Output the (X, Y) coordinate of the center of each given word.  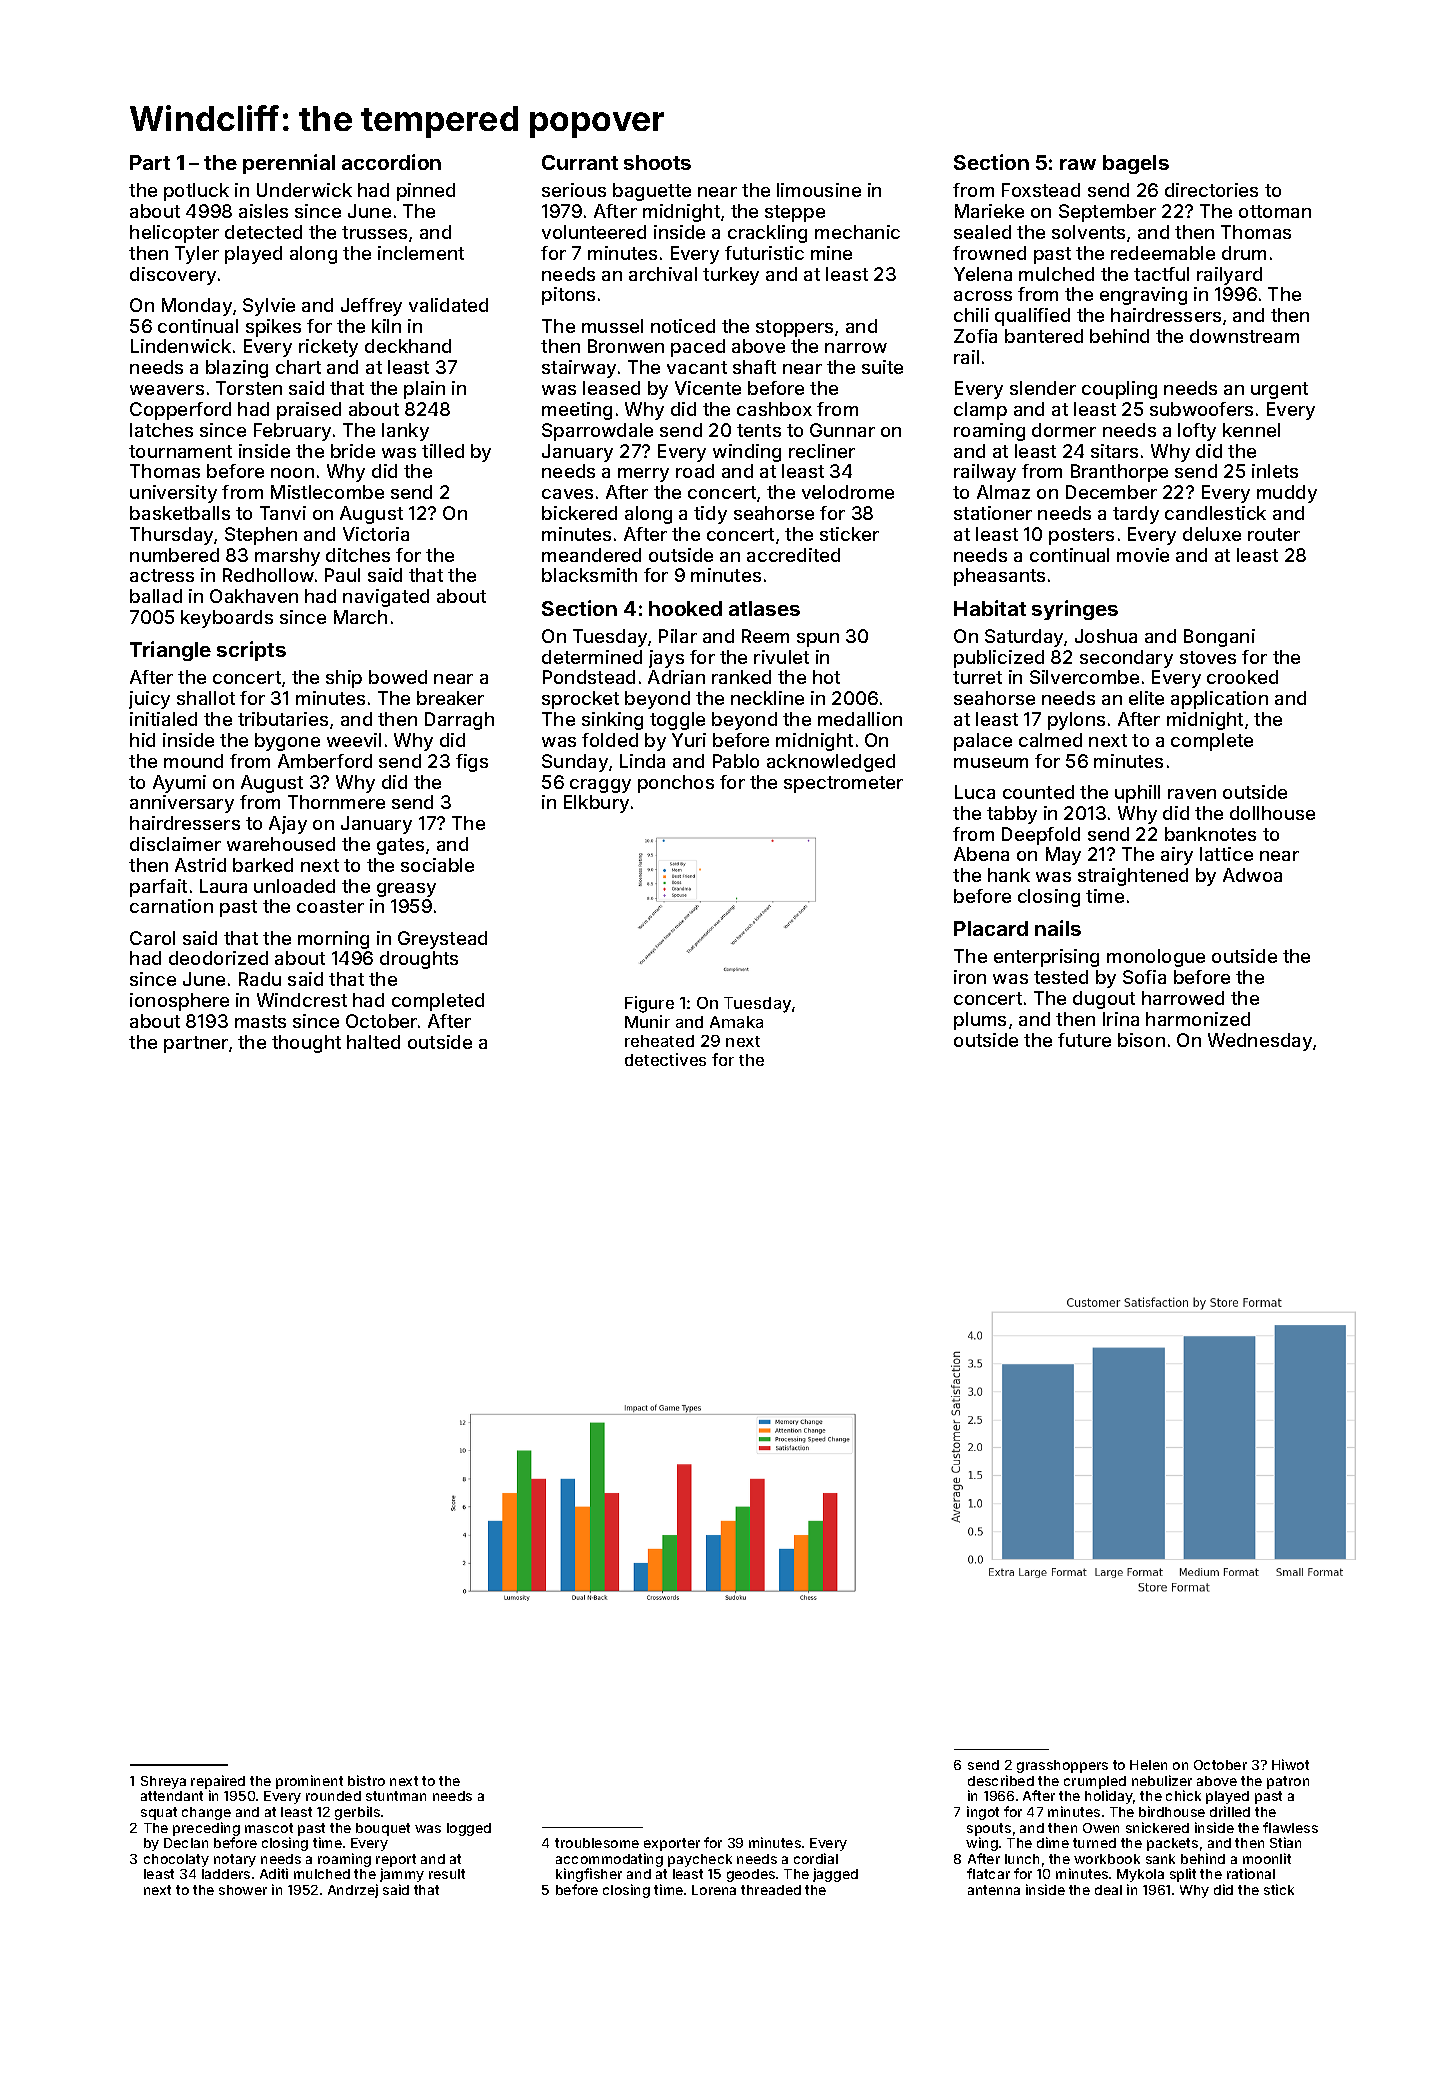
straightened (1133, 877)
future (1084, 1040)
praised (309, 411)
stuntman (396, 1796)
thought (306, 1044)
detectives (665, 1059)
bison (1141, 1040)
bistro (366, 1780)
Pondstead (589, 677)
